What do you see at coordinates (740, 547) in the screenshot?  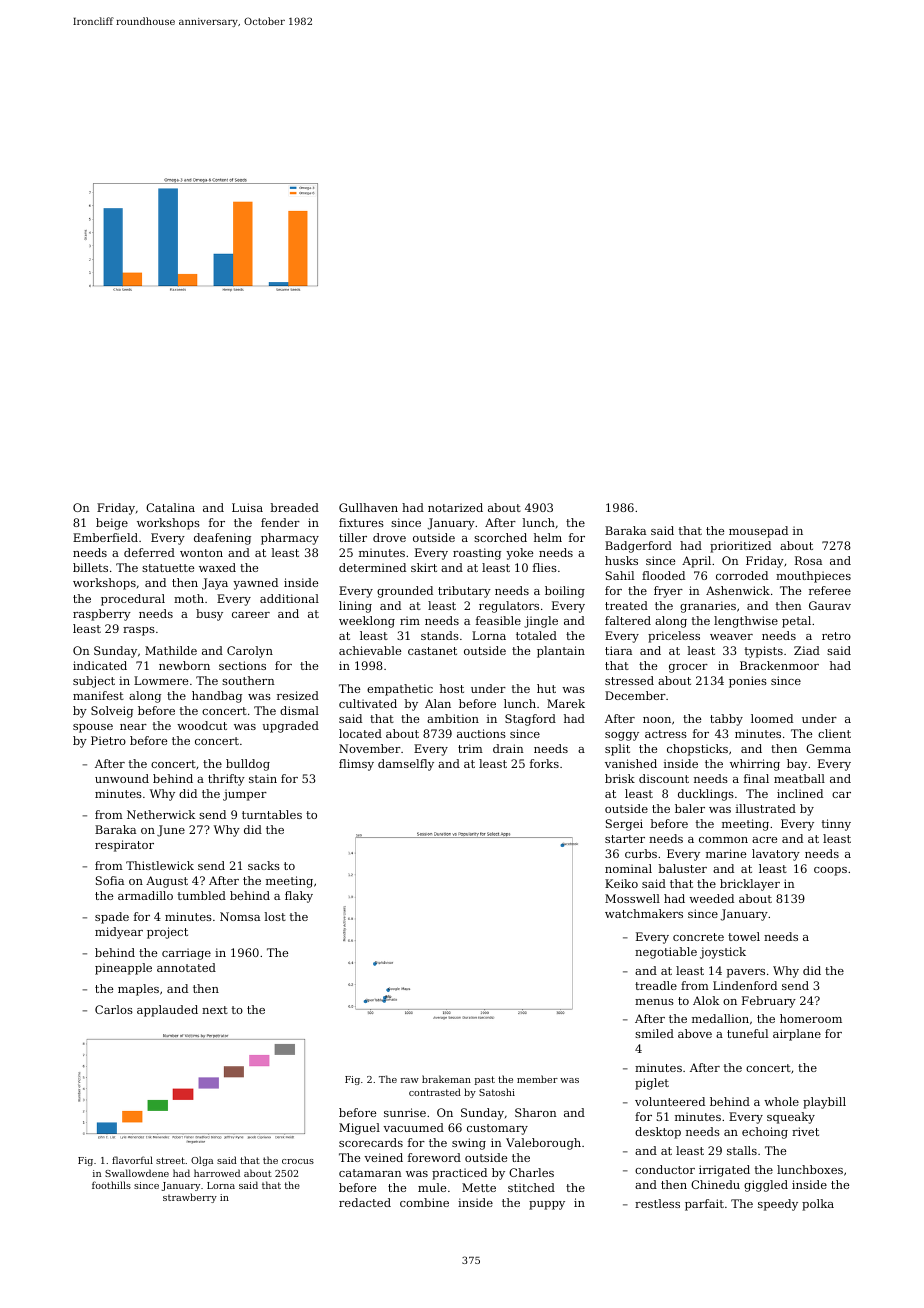 I see `prioritized` at bounding box center [740, 547].
